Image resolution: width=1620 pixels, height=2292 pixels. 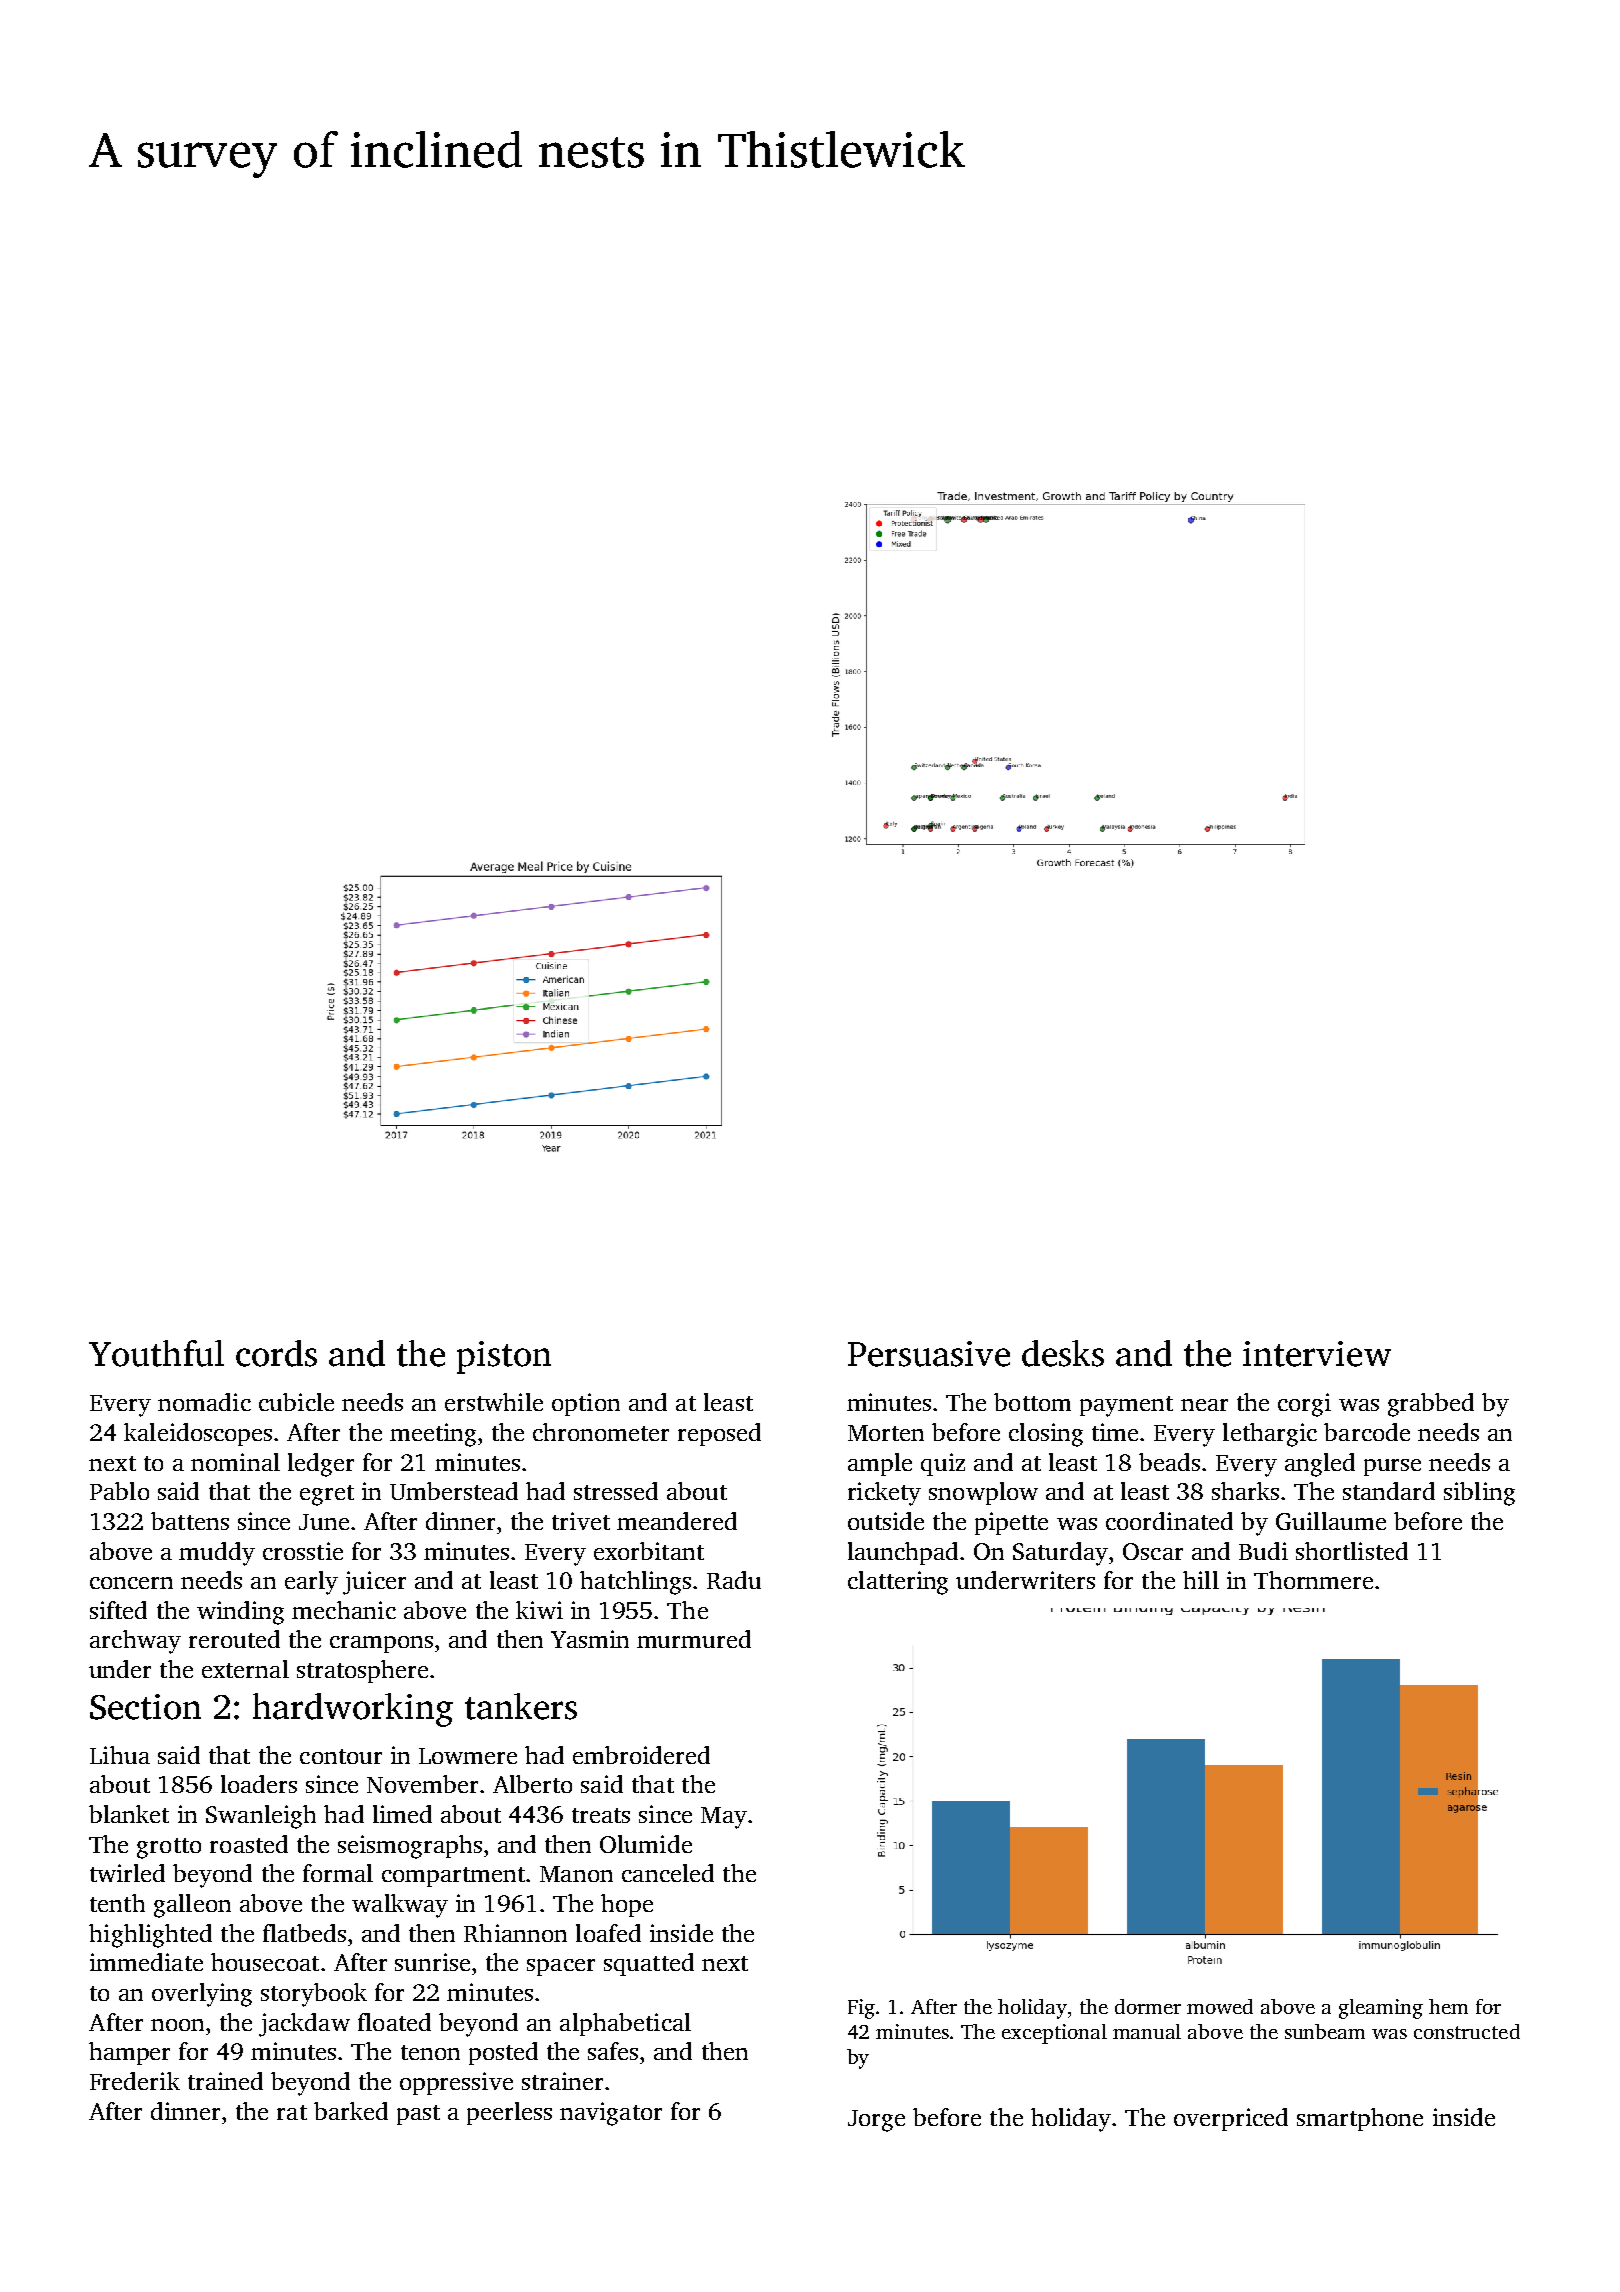 What do you see at coordinates (1448, 2006) in the image?
I see `hem` at bounding box center [1448, 2006].
